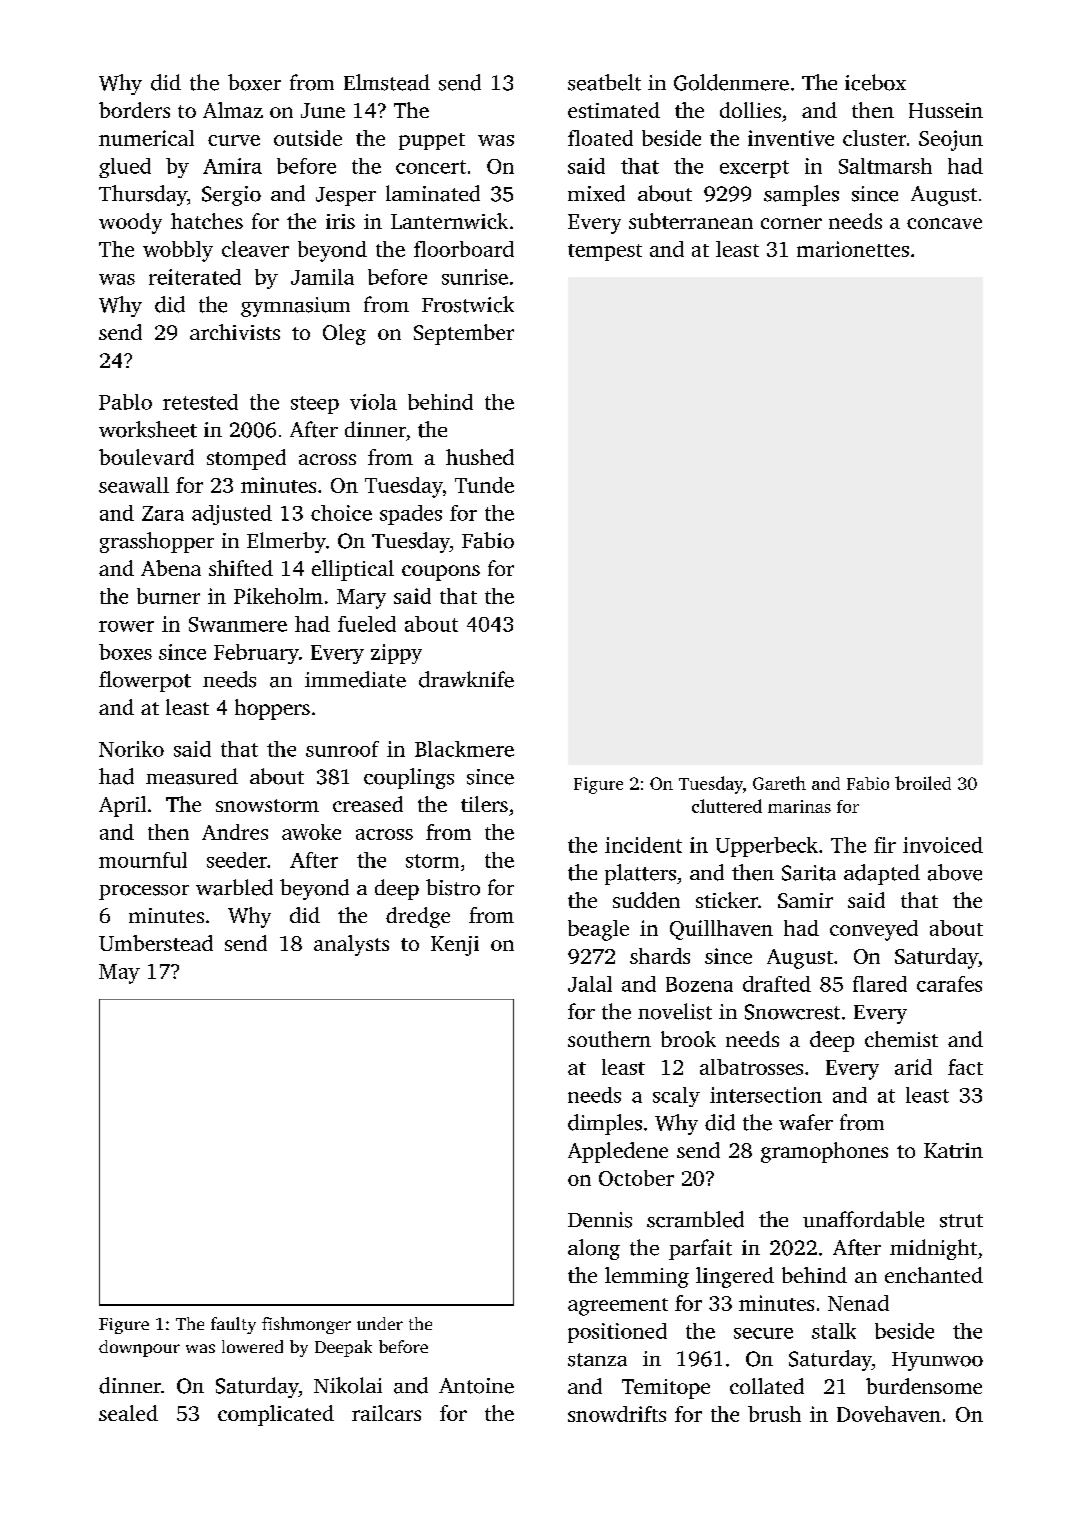  Describe the element at coordinates (131, 749) in the screenshot. I see `Noriko` at that location.
